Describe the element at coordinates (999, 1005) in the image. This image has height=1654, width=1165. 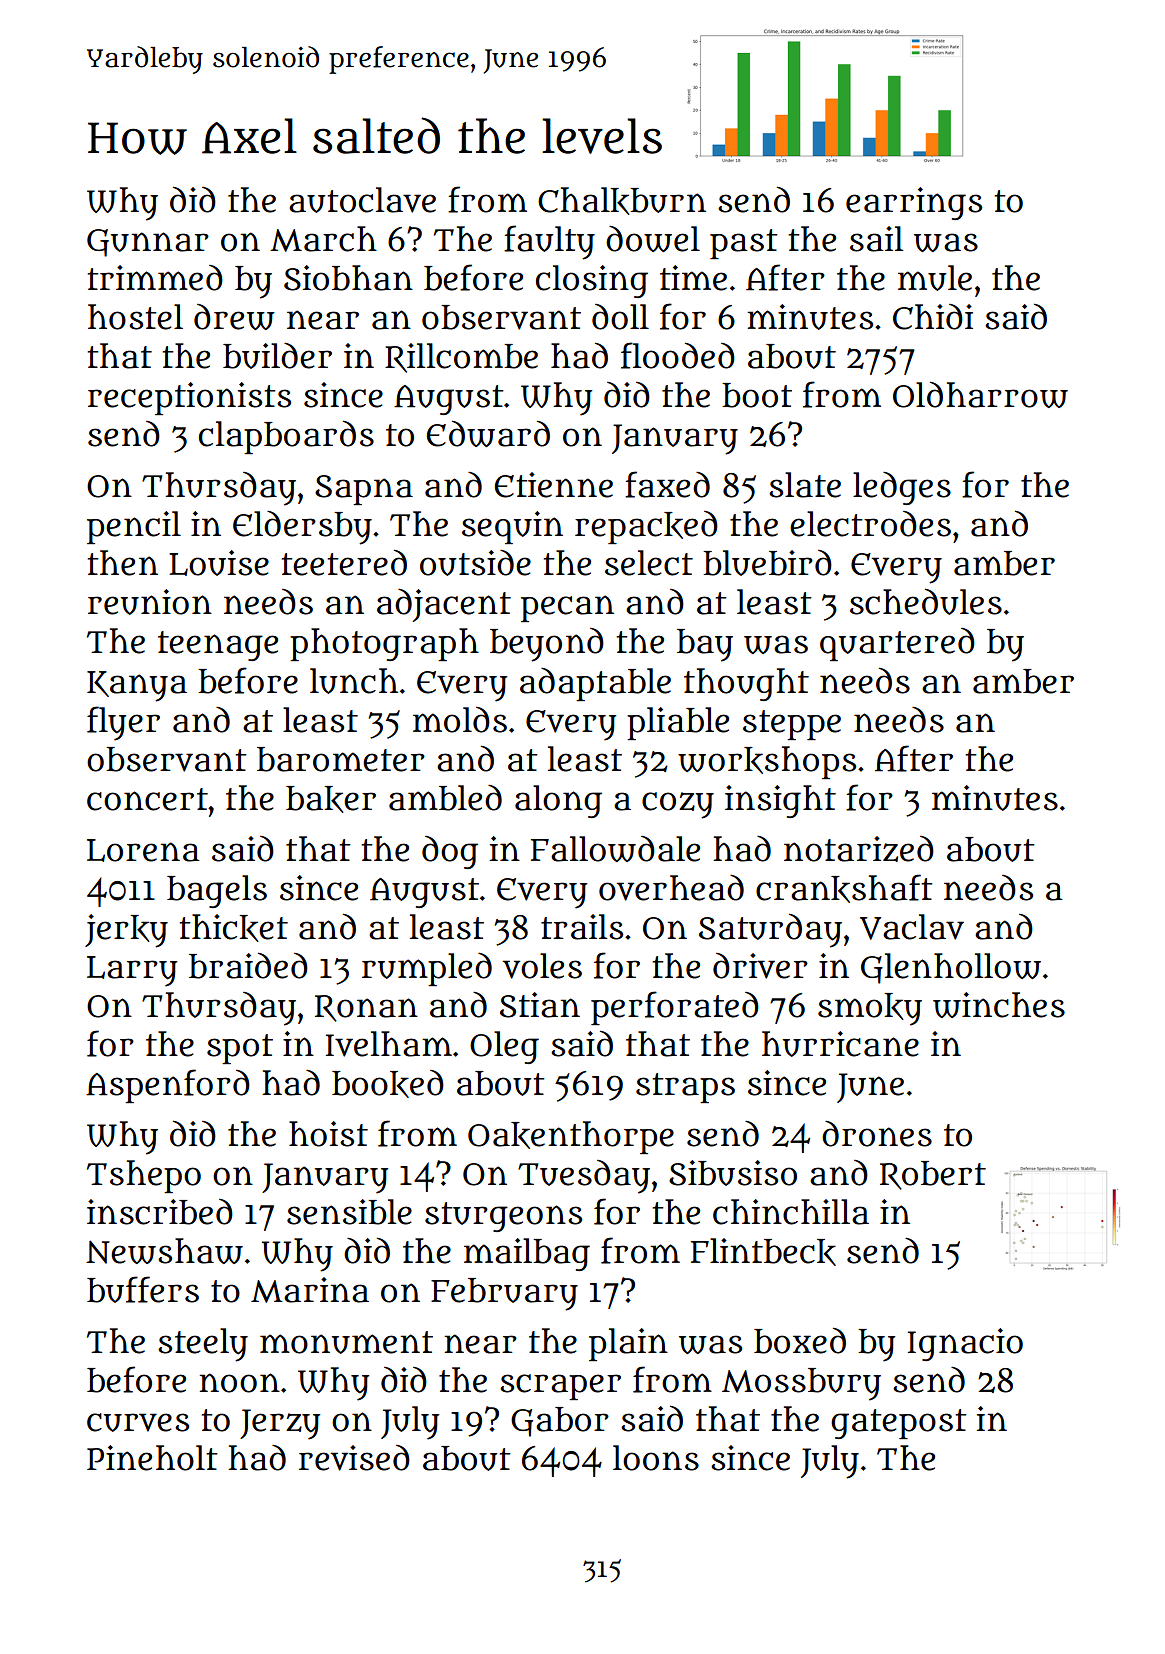
I see `winches` at that location.
